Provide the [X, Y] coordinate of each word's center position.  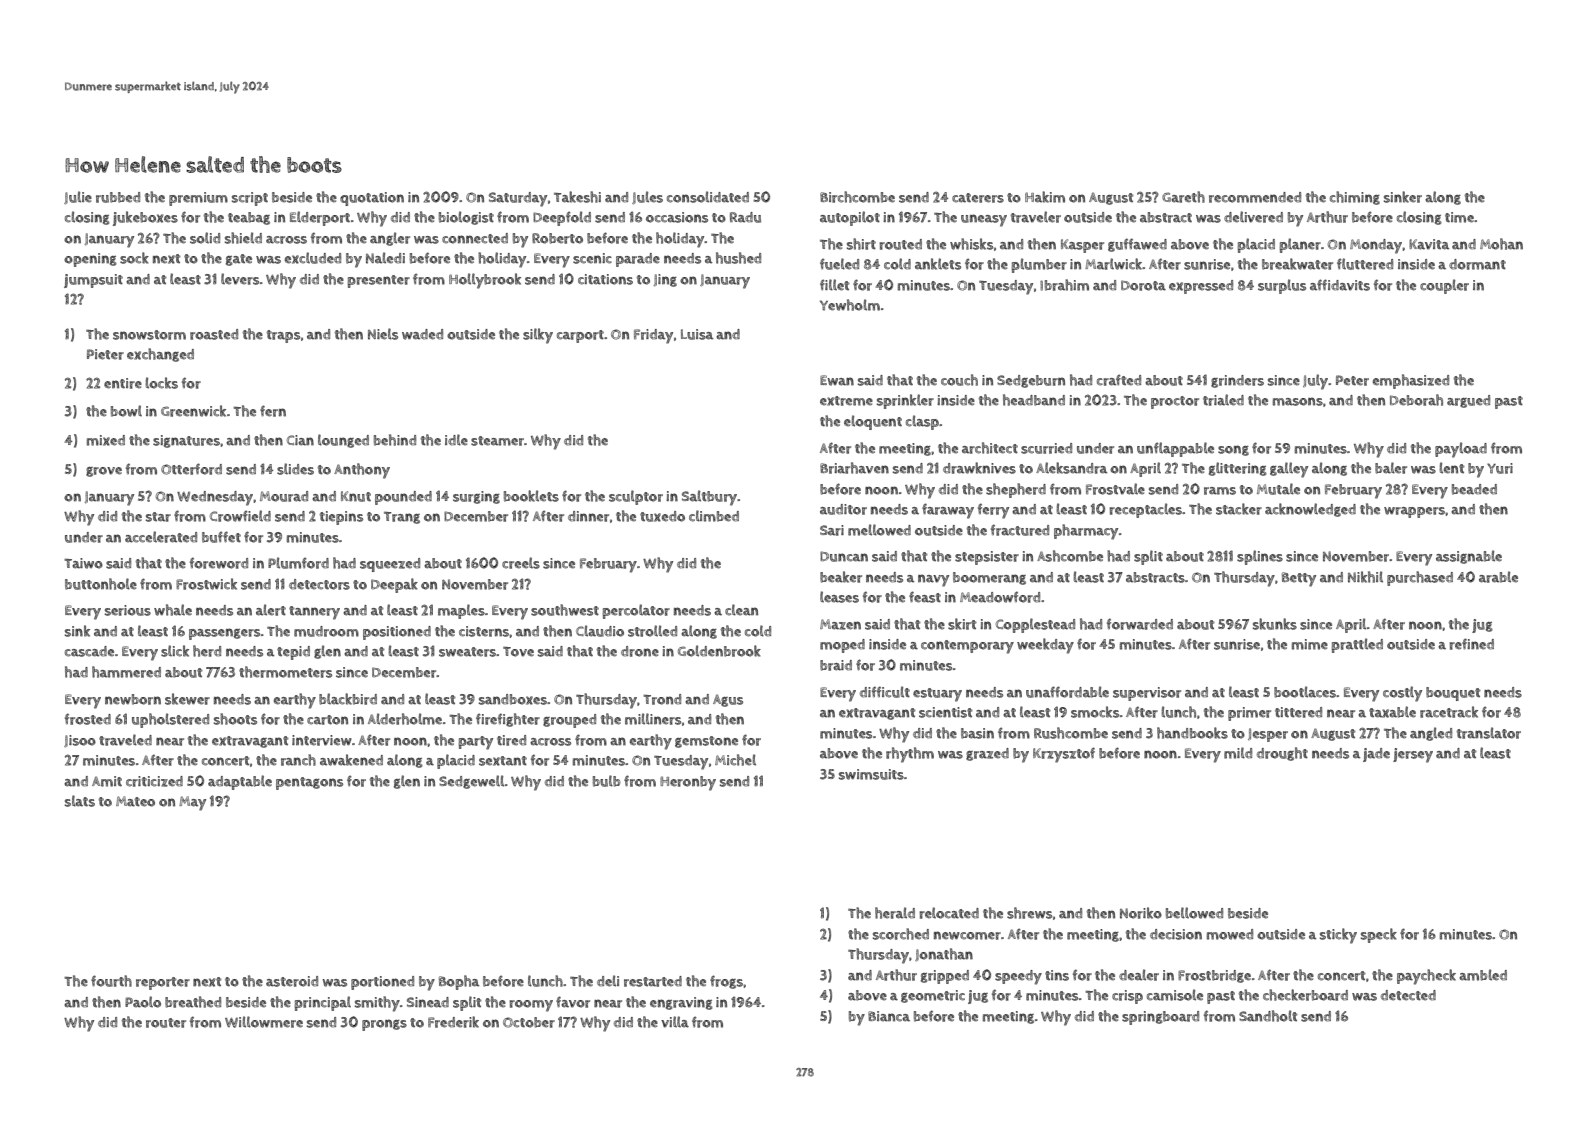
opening [90, 260]
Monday [1376, 246]
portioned [382, 983]
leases [839, 597]
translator [1489, 733]
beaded [1474, 489]
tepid [293, 653]
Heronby [688, 783]
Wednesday [215, 498]
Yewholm [850, 305]
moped [842, 646]
